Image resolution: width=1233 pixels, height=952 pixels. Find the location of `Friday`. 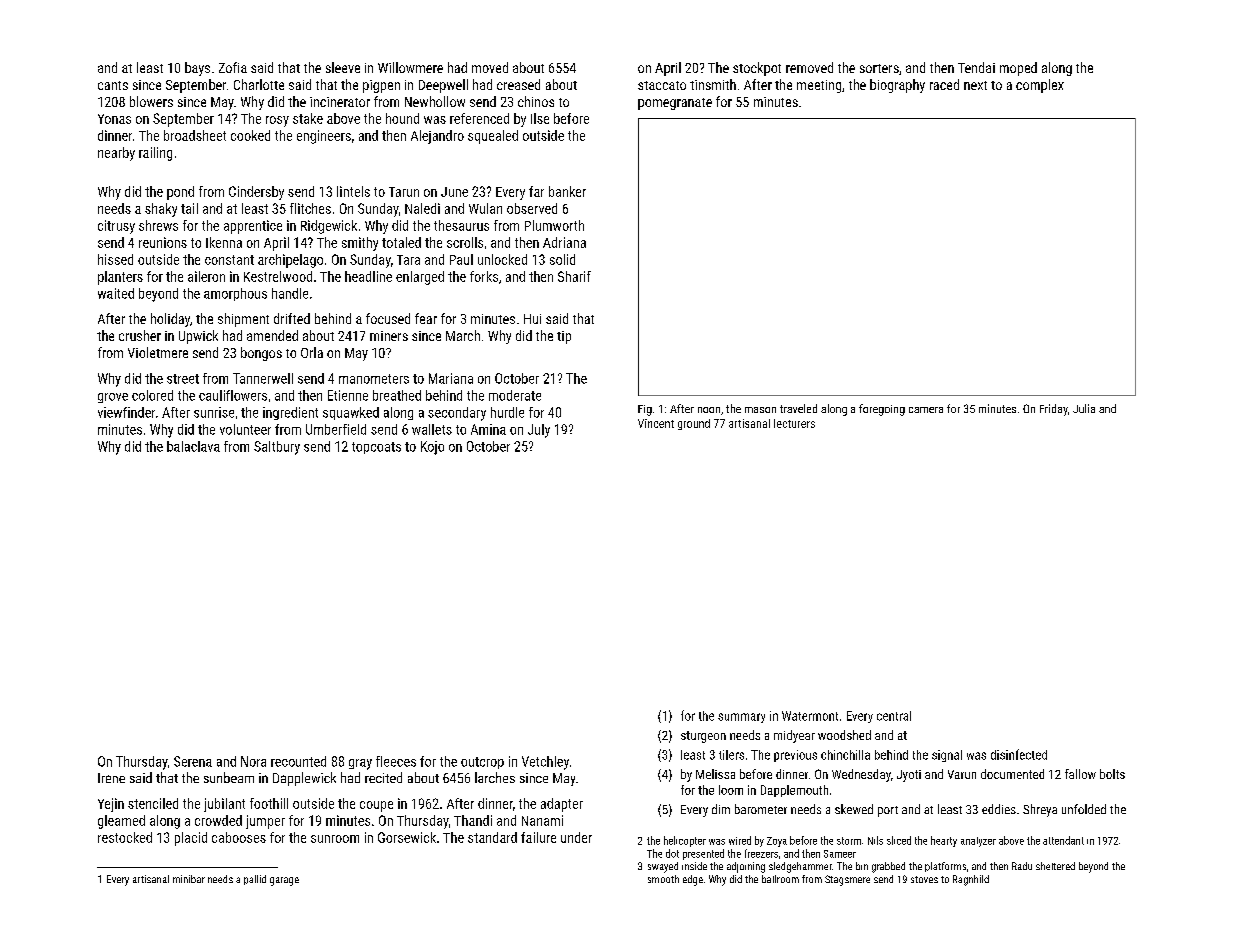

Friday is located at coordinates (1054, 410).
